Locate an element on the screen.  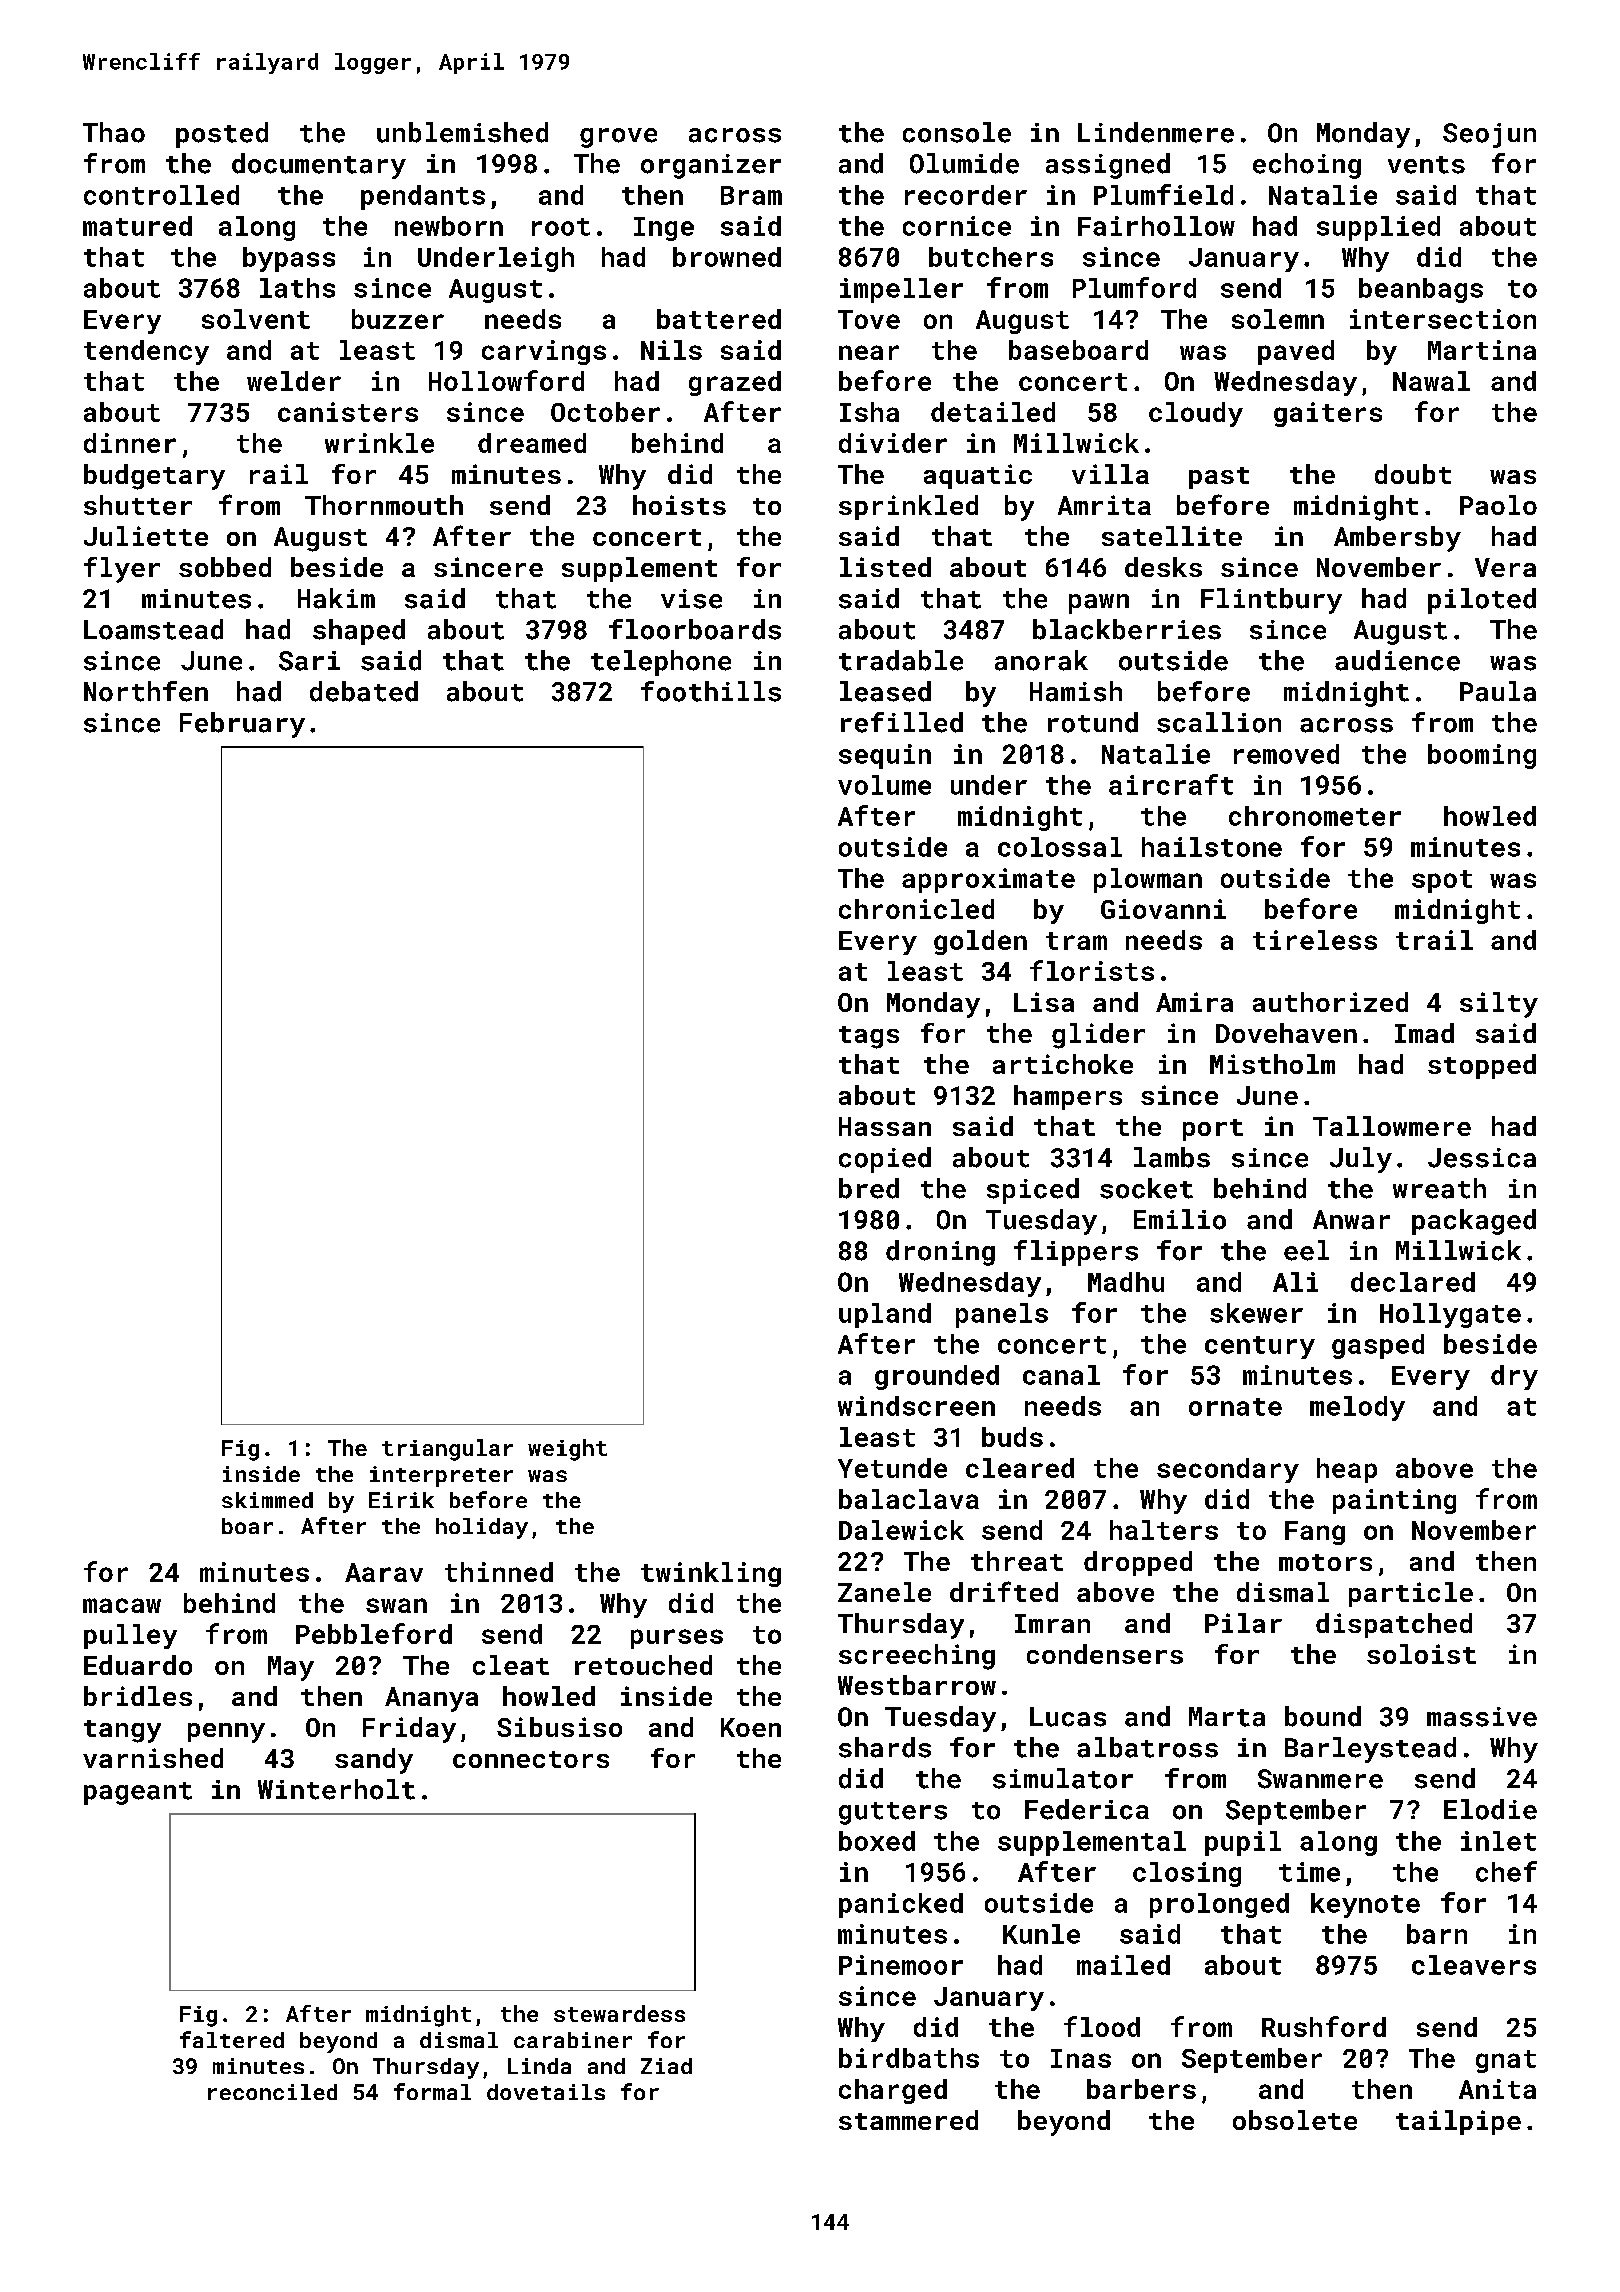
matured is located at coordinates (137, 226).
